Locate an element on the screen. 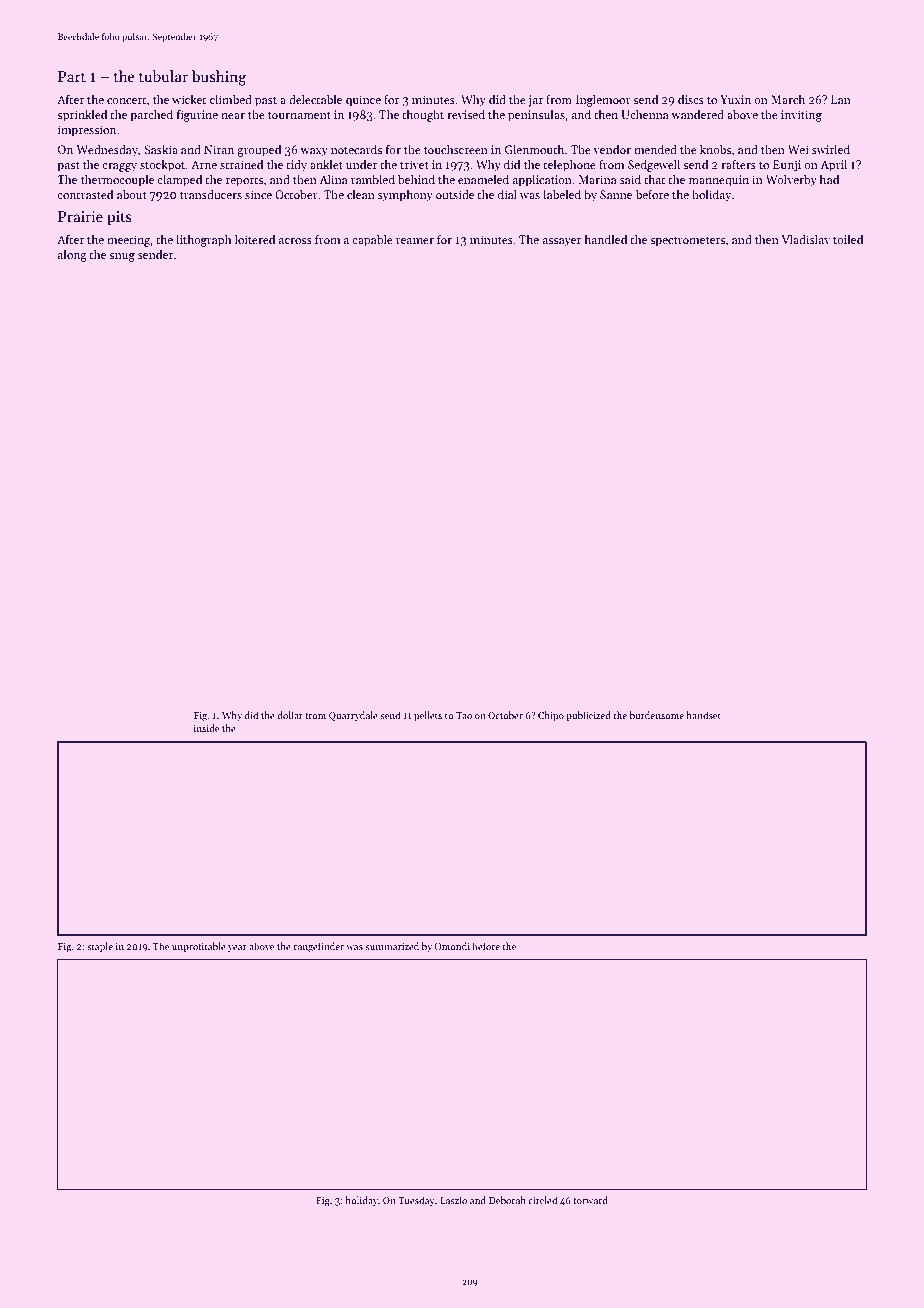  staple is located at coordinates (100, 947).
